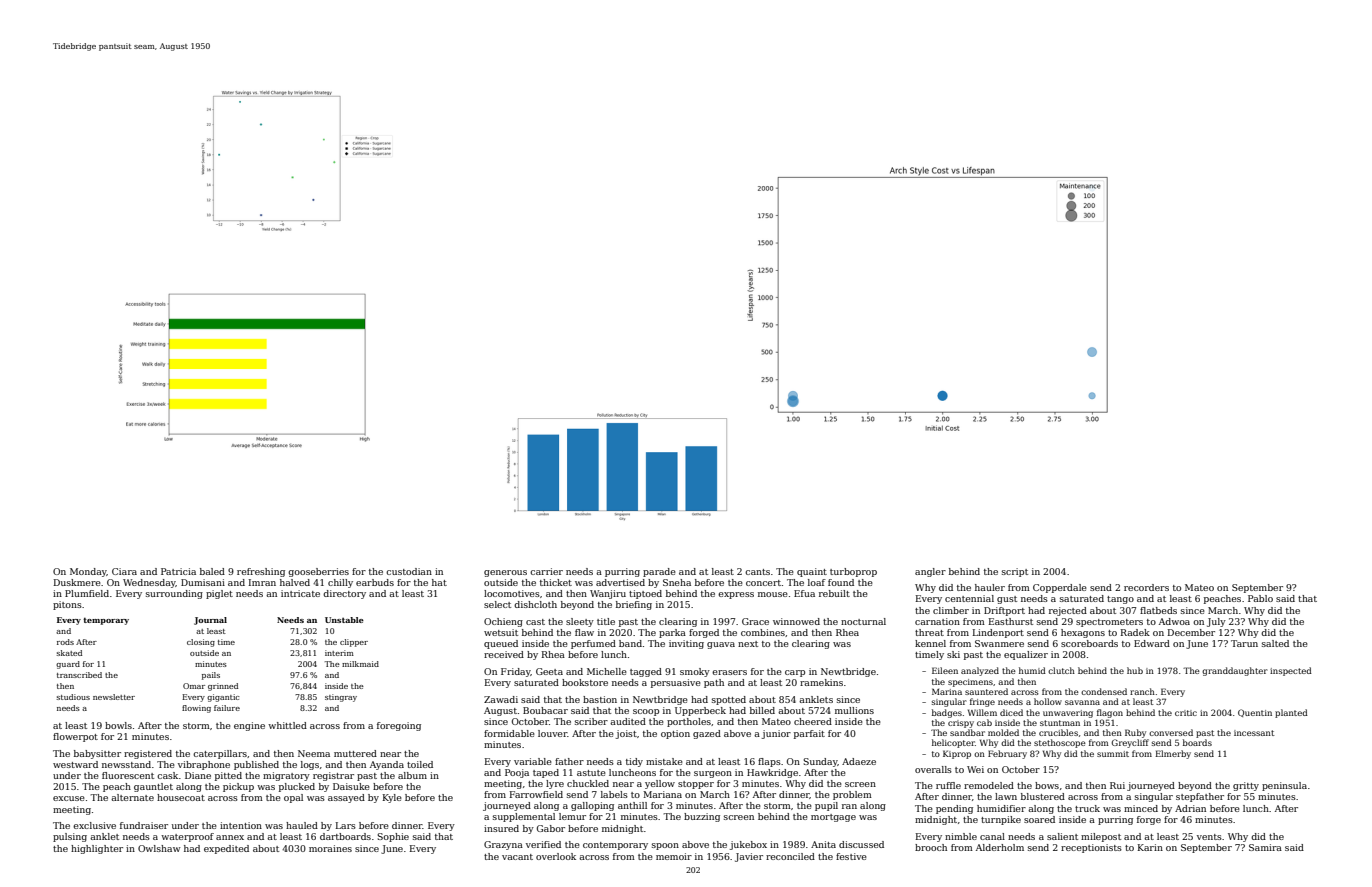 The width and height of the screenshot is (1372, 887). I want to click on milkmaid, so click(360, 664).
